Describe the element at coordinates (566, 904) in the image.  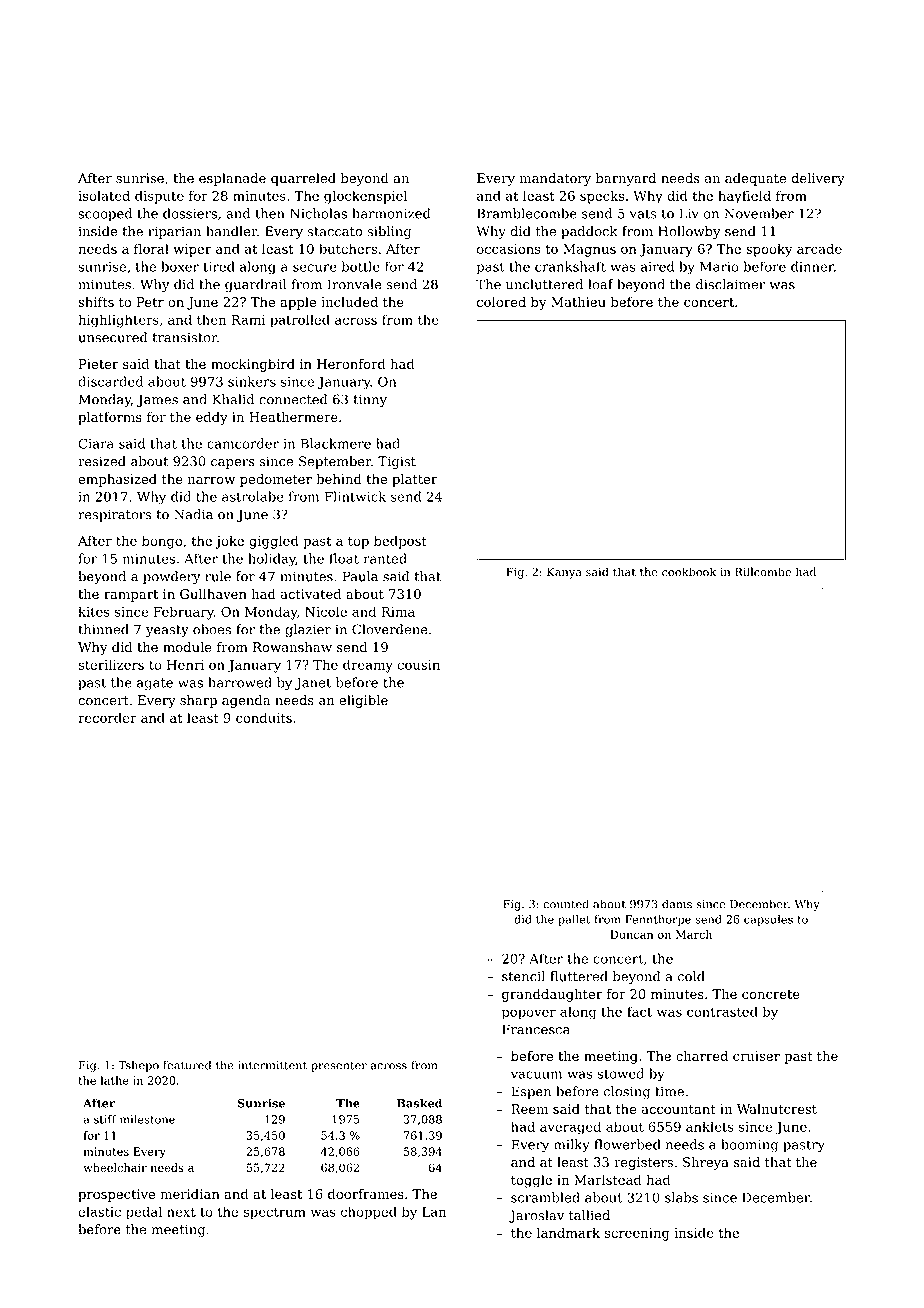
I see `counted` at that location.
